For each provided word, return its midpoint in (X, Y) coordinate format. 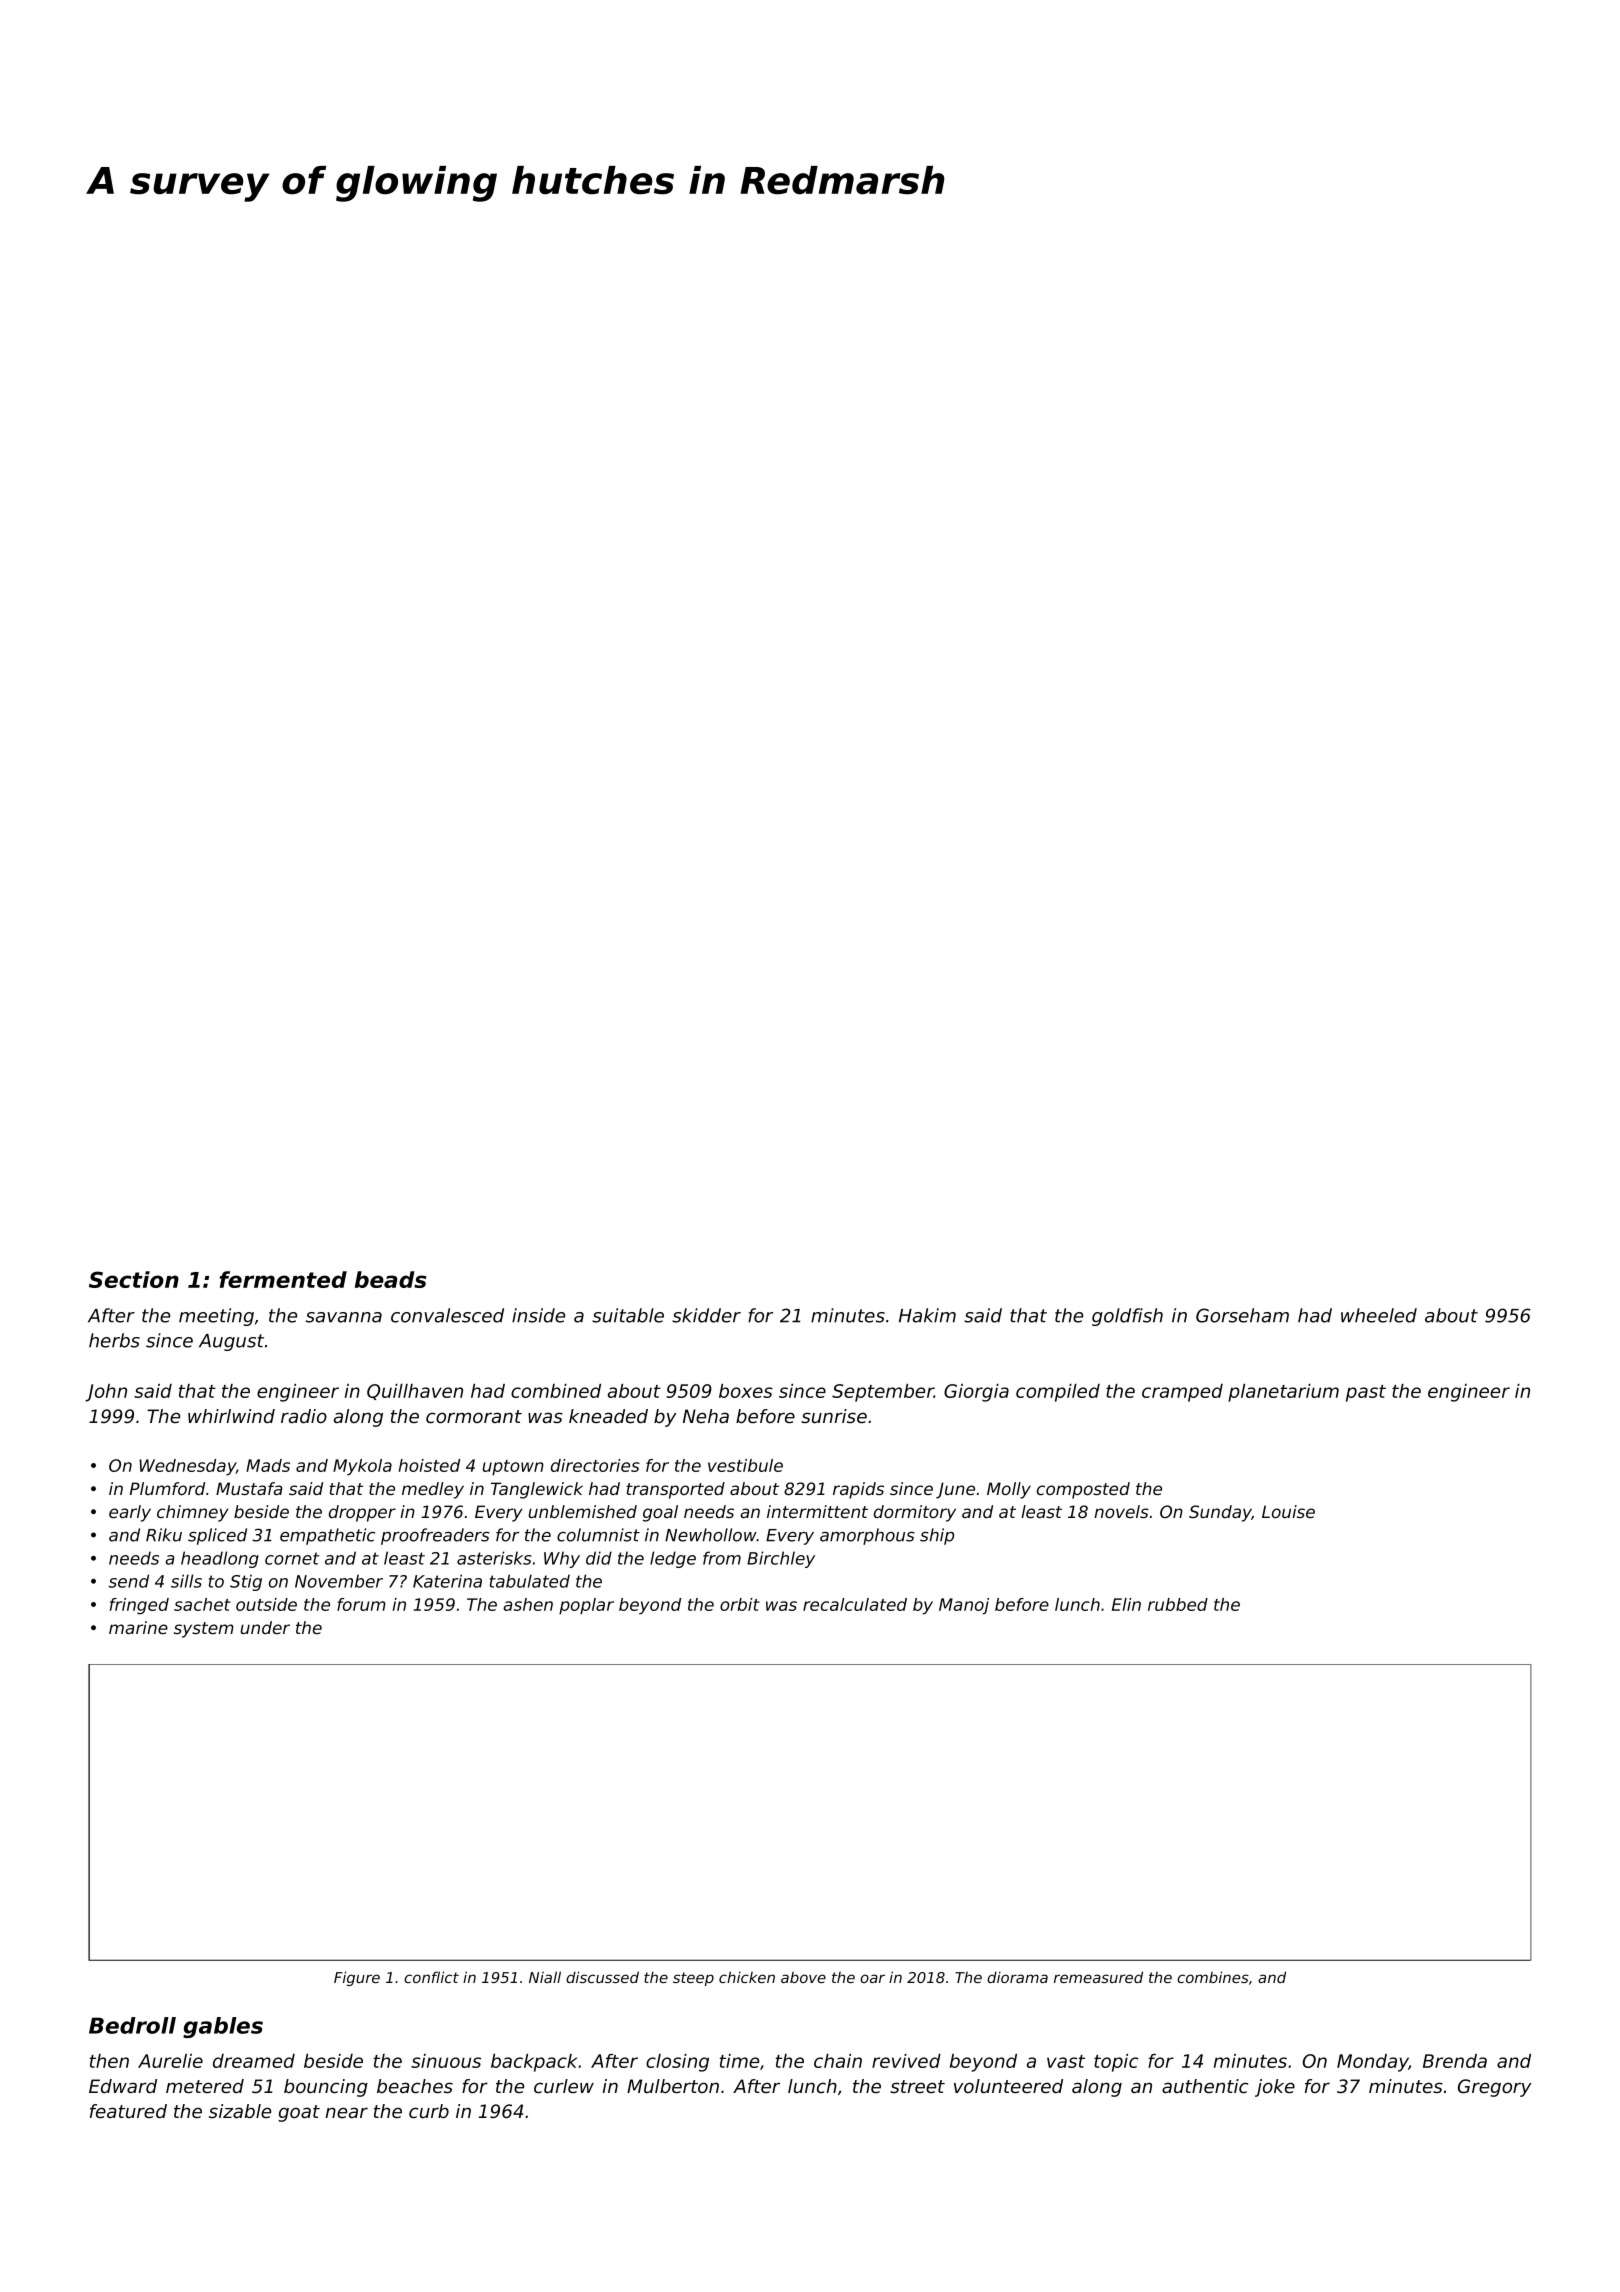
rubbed (1178, 1604)
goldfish (1127, 1317)
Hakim (927, 1315)
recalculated (855, 1604)
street (917, 2086)
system (204, 1630)
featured (128, 2111)
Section (134, 1279)
